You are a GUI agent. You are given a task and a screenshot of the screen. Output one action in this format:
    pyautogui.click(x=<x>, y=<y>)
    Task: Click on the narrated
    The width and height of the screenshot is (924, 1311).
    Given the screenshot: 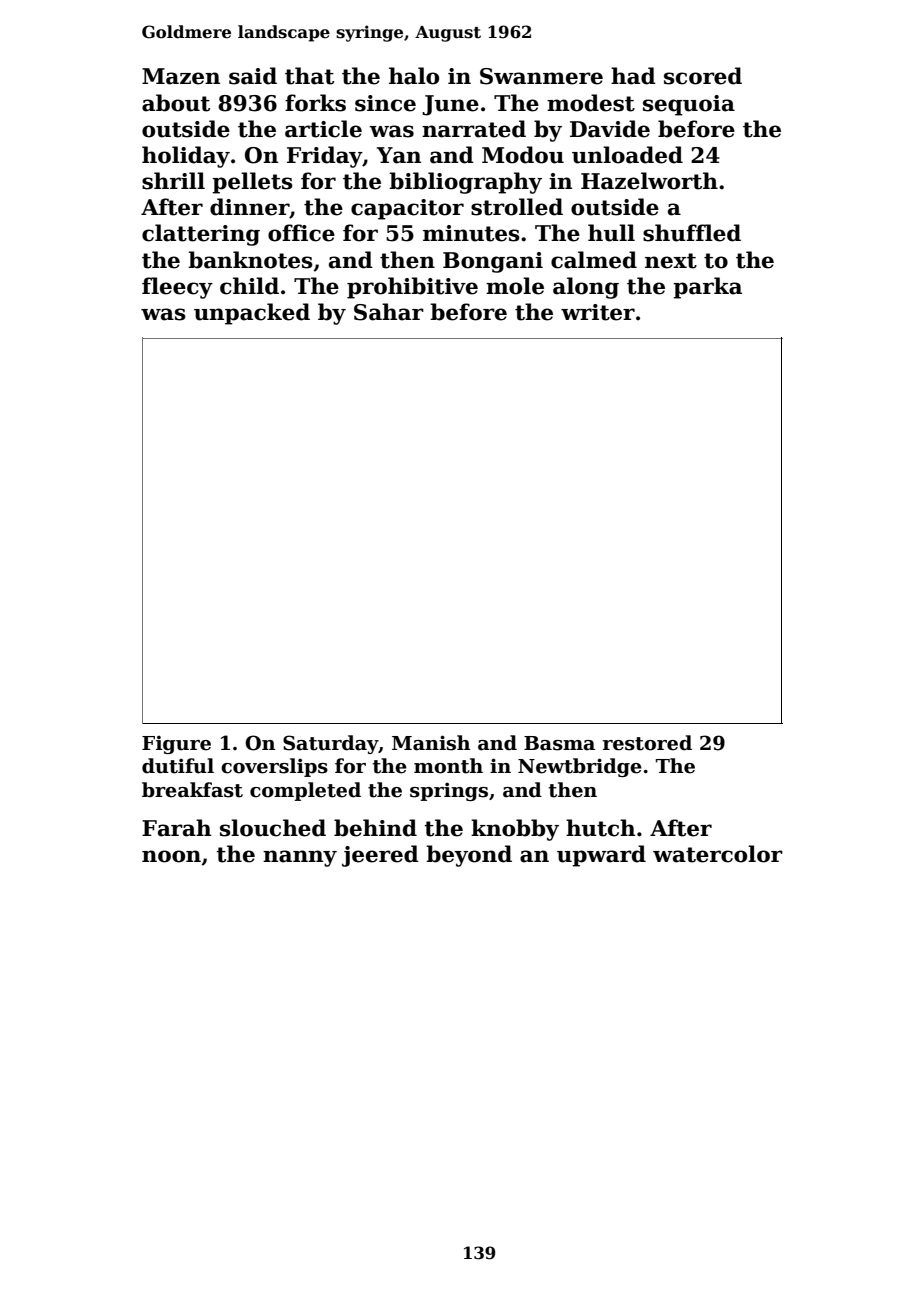 What is the action you would take?
    pyautogui.click(x=474, y=129)
